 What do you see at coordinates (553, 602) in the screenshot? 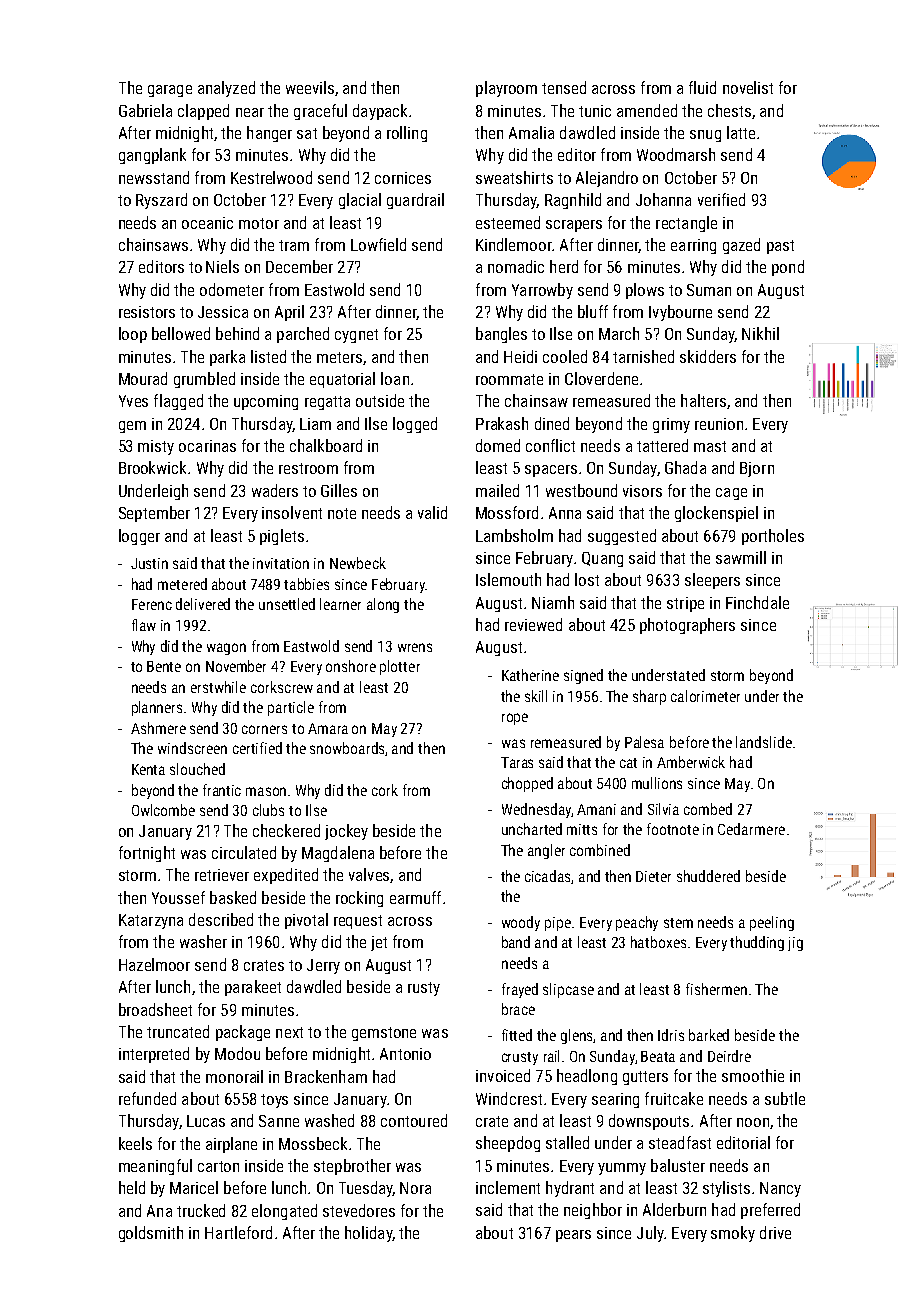
I see `Niamh` at bounding box center [553, 602].
